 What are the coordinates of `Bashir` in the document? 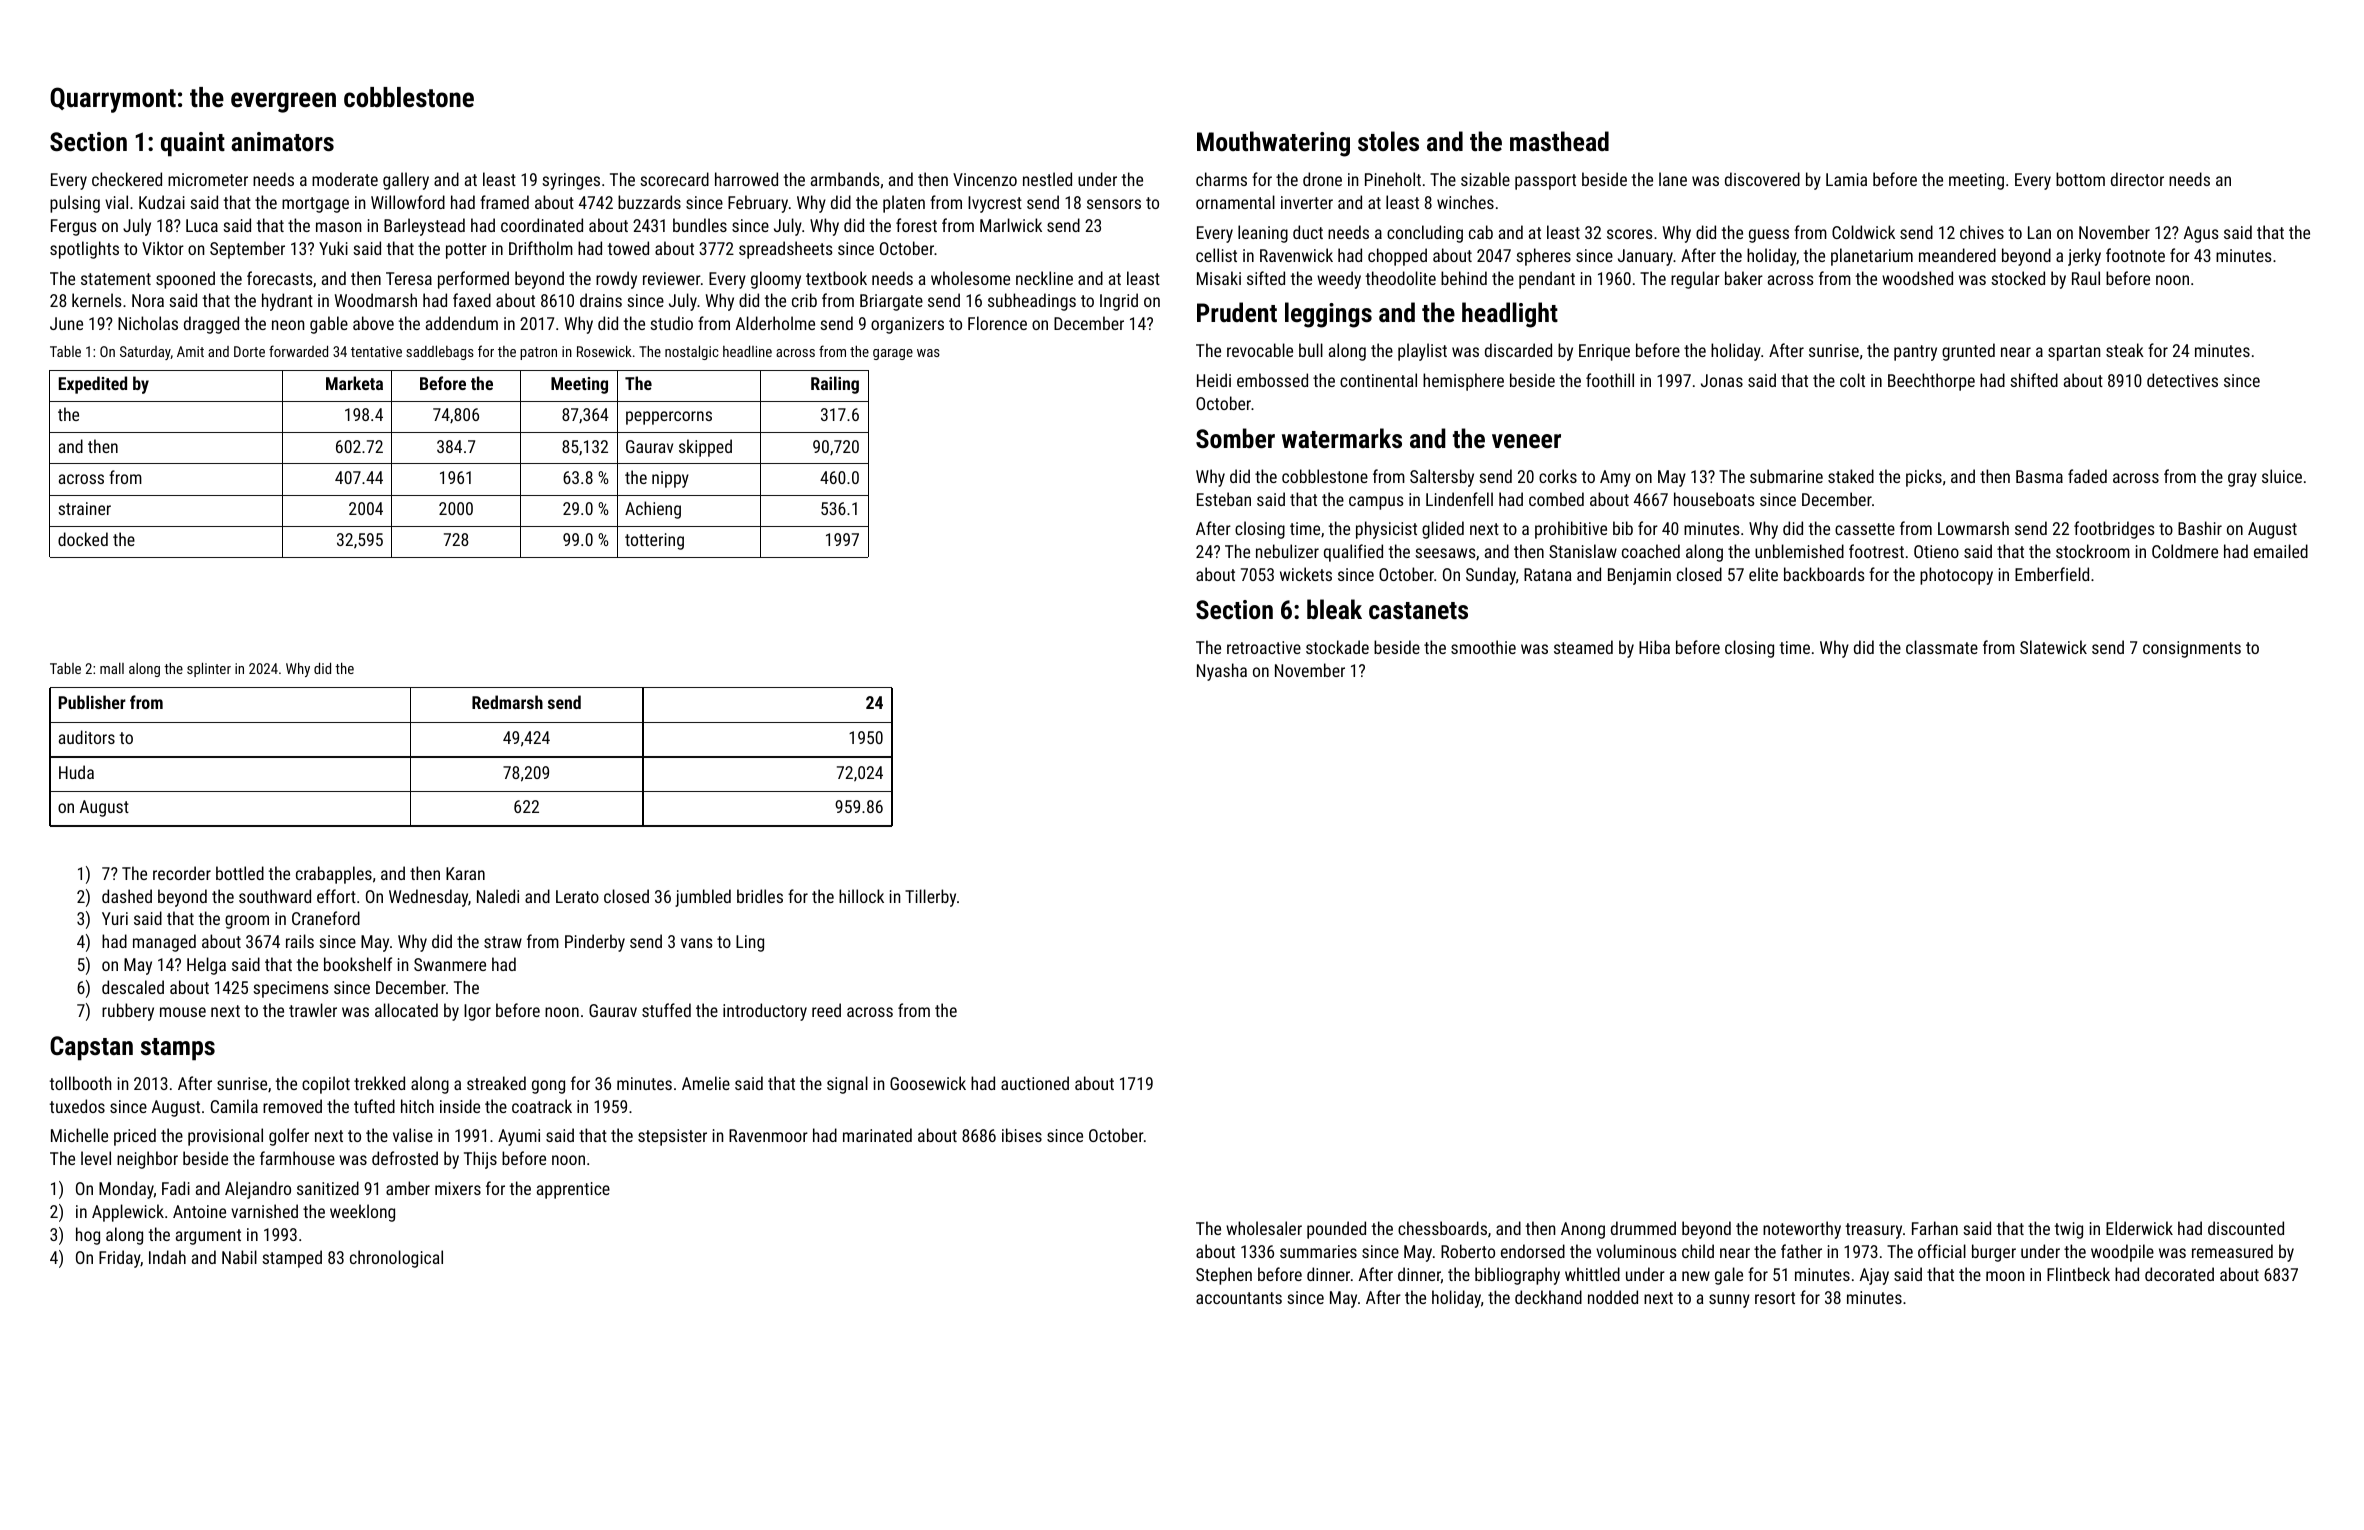 It's located at (2200, 528).
